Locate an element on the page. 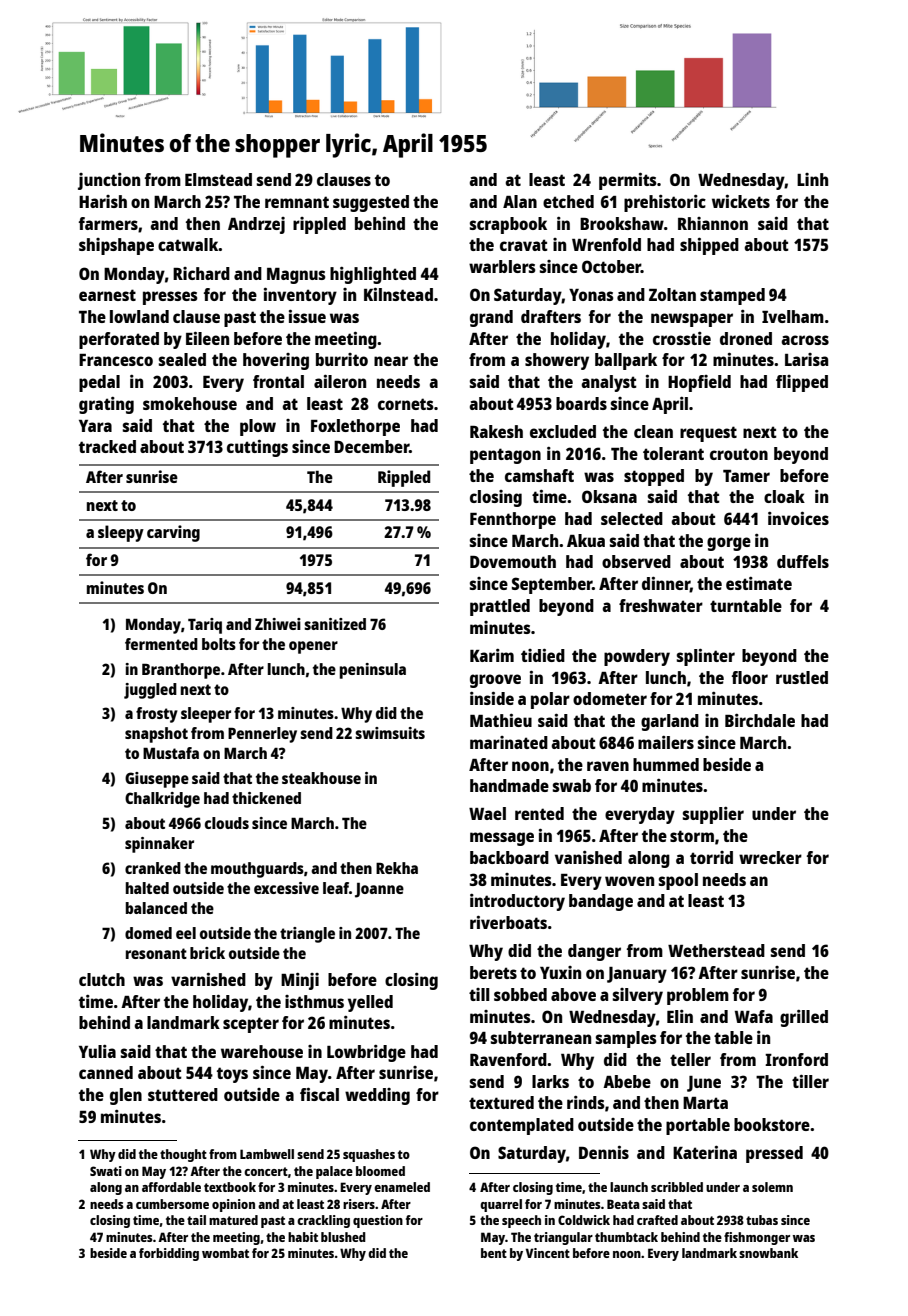  junction is located at coordinates (109, 181).
